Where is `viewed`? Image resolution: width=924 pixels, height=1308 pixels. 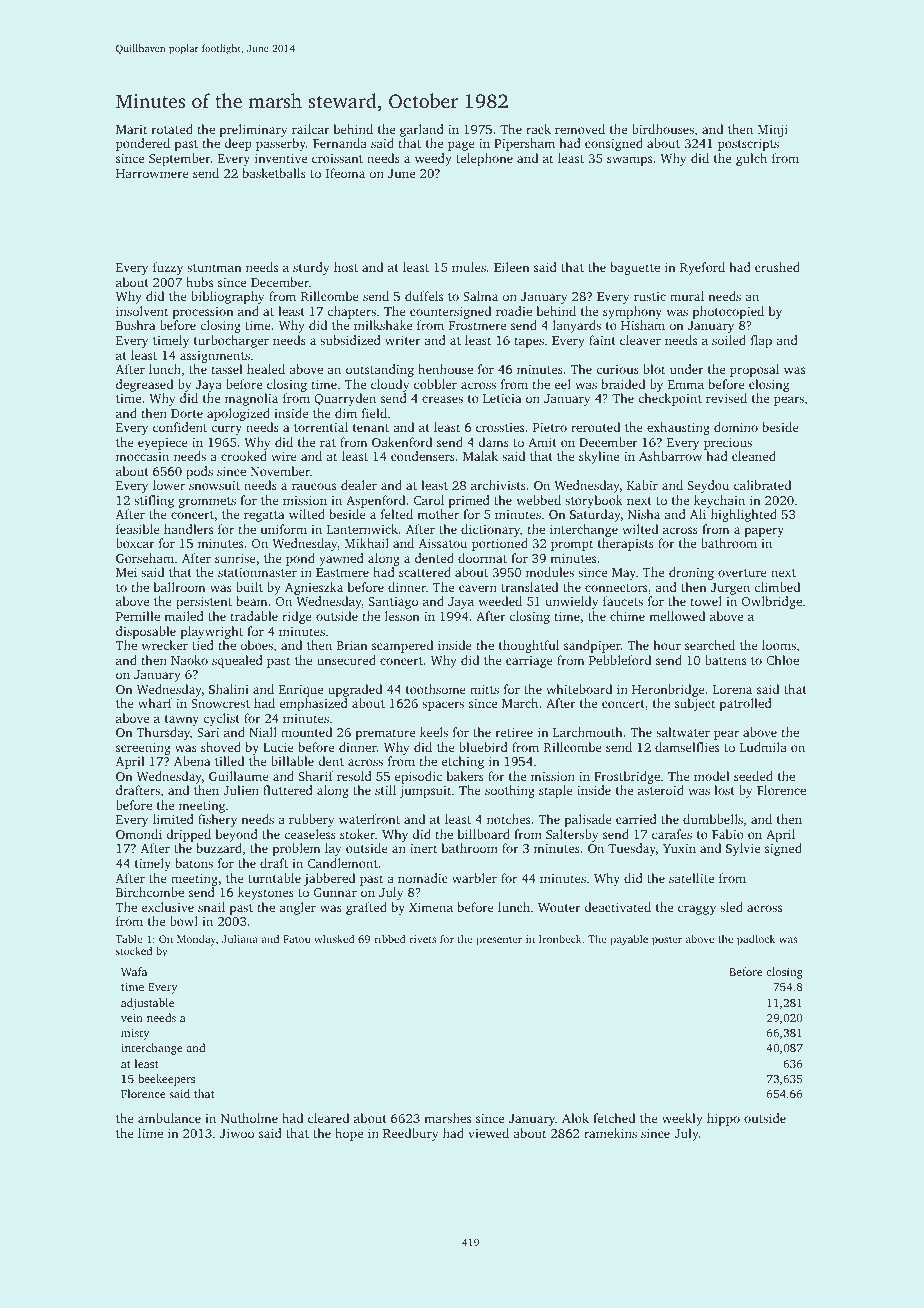 viewed is located at coordinates (488, 1133).
